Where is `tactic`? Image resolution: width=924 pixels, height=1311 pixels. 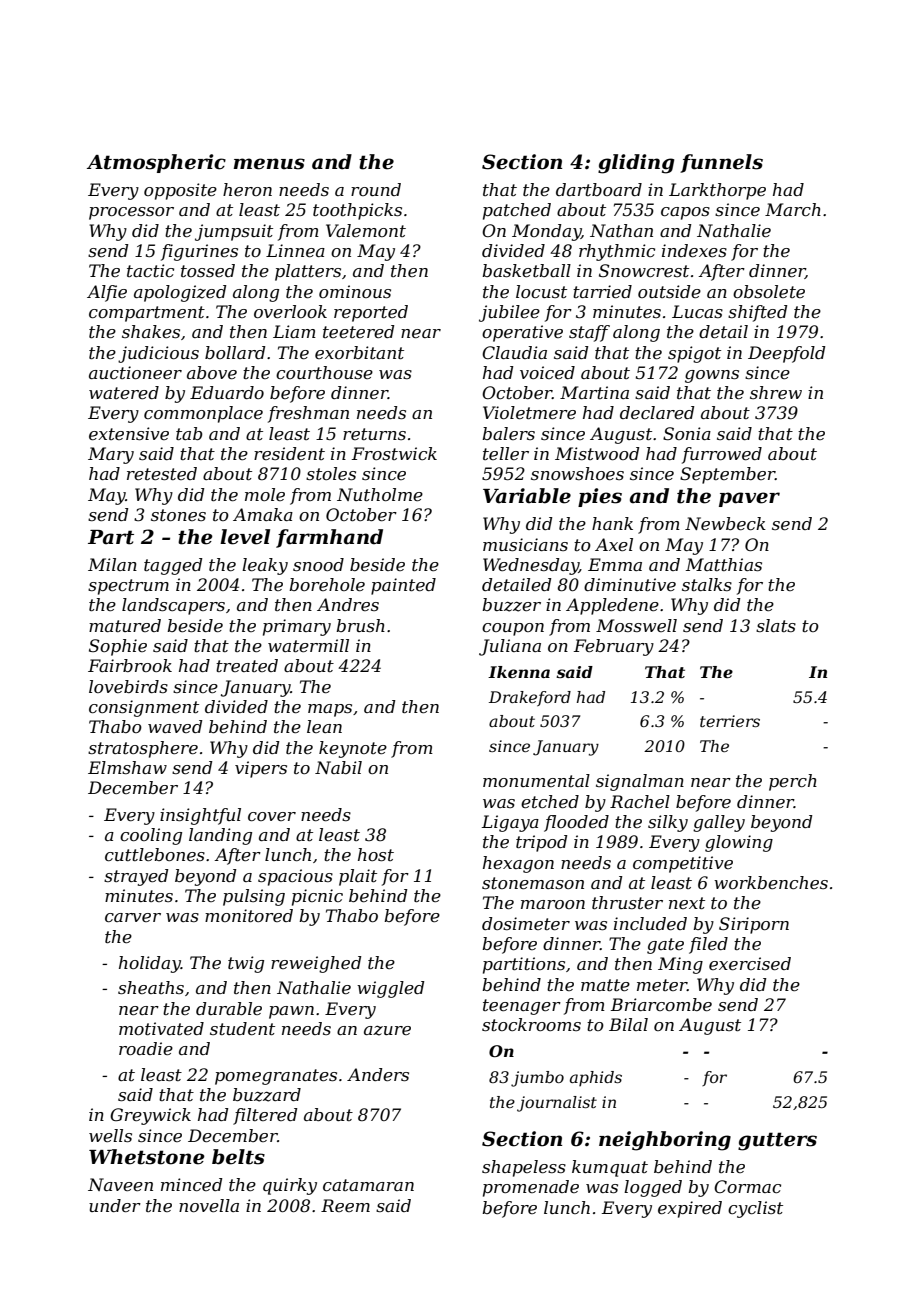 tactic is located at coordinates (150, 270).
